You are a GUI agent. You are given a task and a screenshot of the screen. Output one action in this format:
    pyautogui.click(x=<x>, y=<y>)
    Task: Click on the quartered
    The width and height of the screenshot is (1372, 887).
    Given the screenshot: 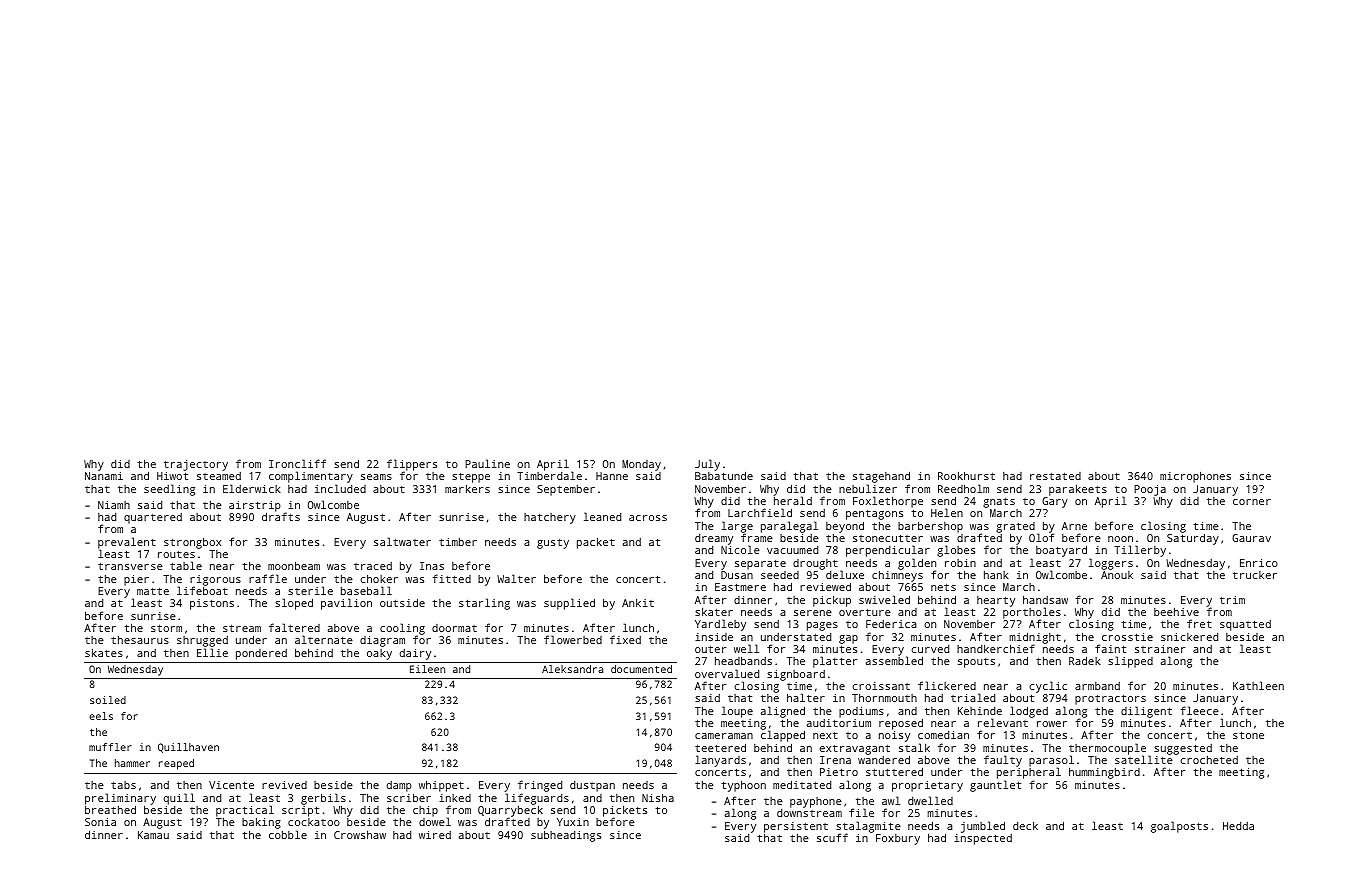 What is the action you would take?
    pyautogui.click(x=153, y=518)
